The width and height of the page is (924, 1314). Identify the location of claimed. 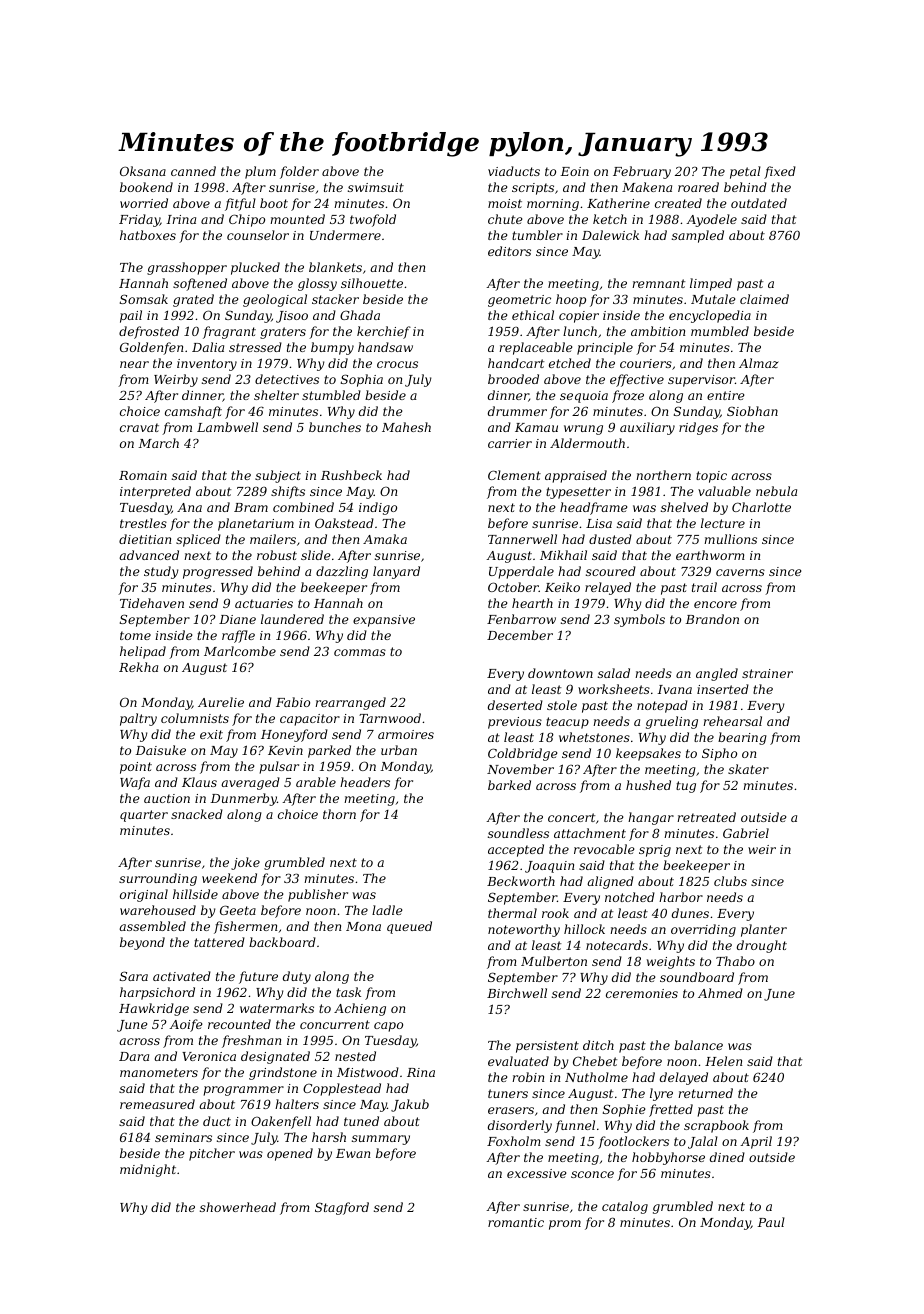
(764, 299).
